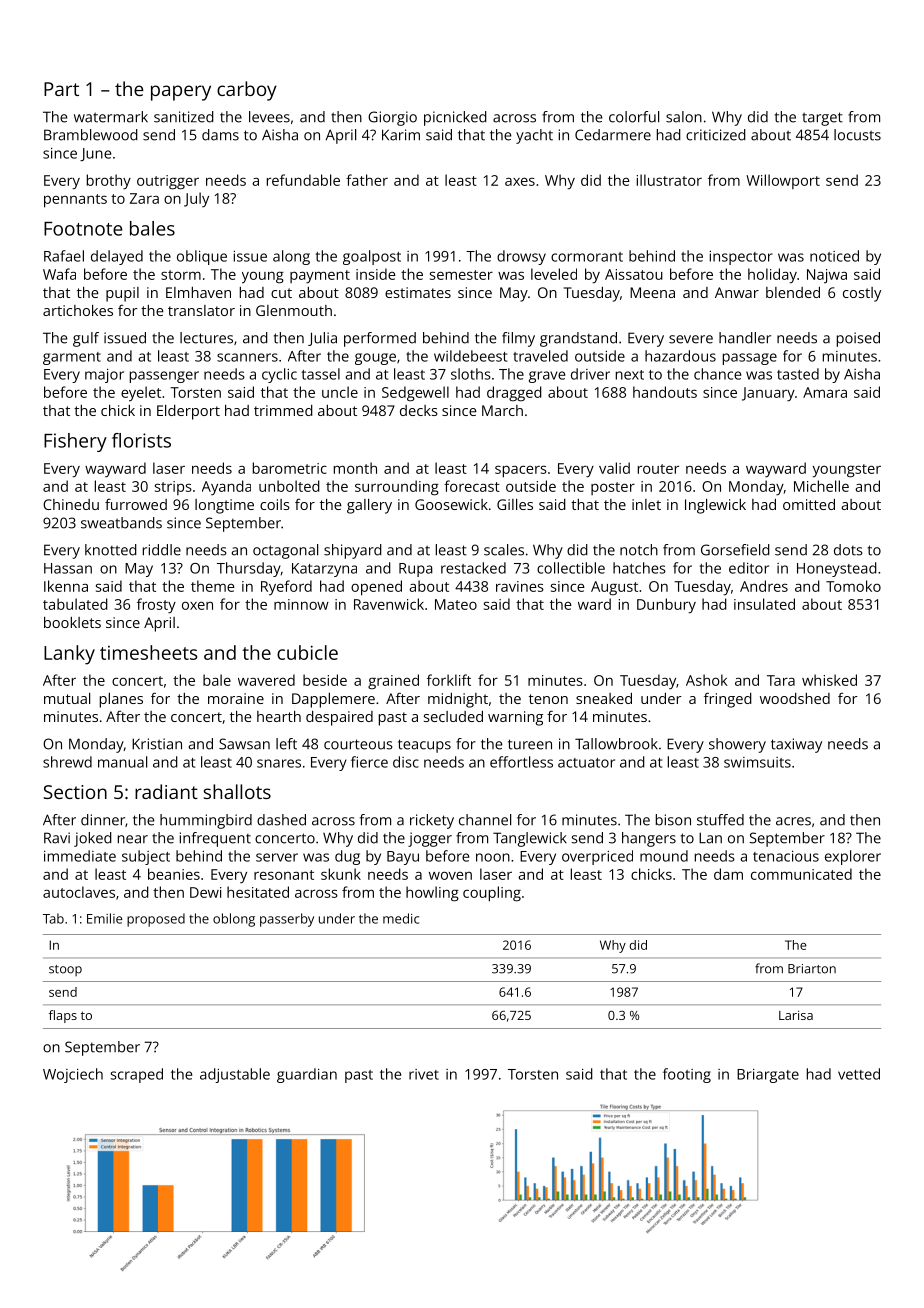 The image size is (924, 1308). I want to click on Wojciech, so click(73, 1075).
